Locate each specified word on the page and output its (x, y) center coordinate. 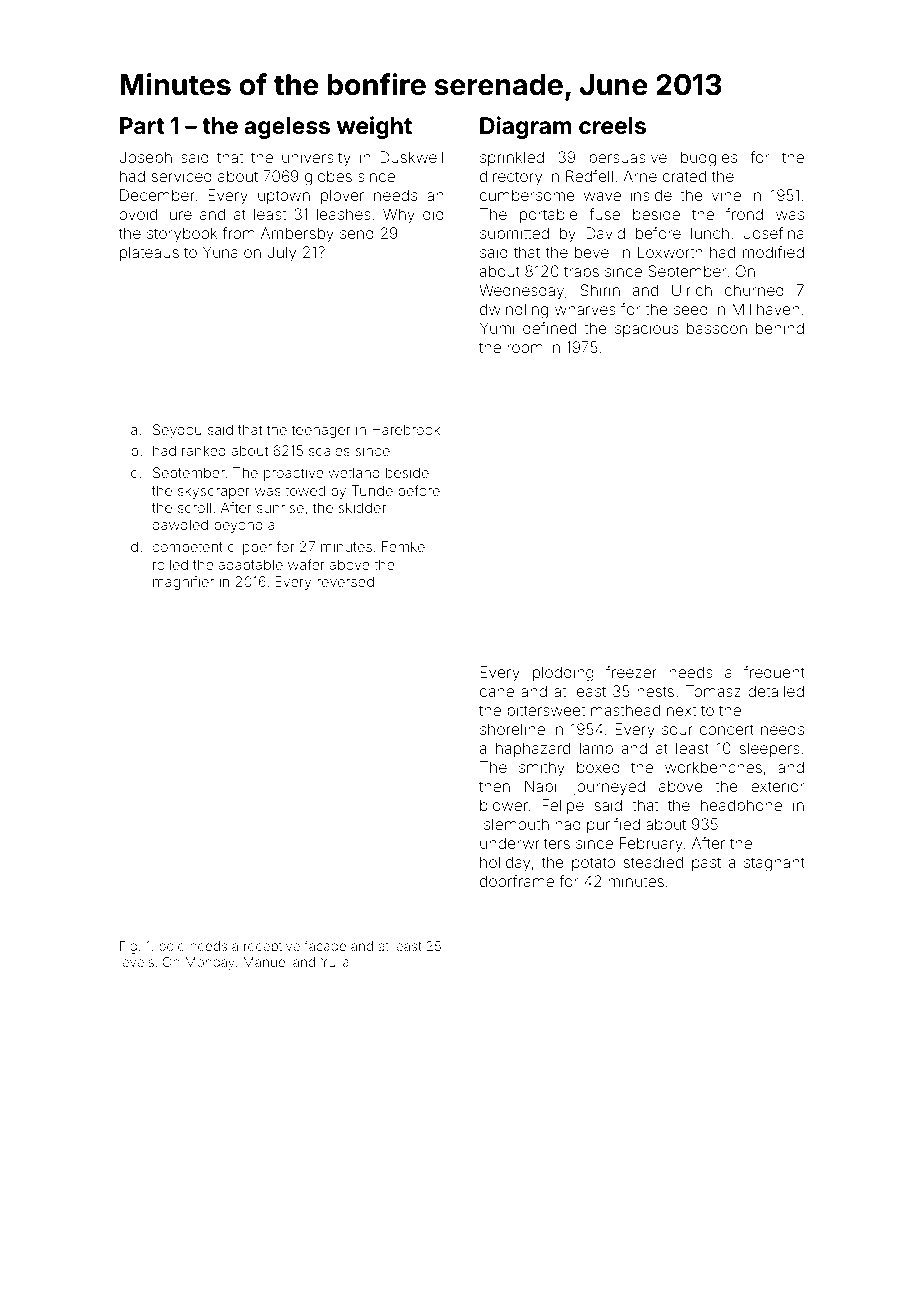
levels (137, 962)
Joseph (145, 158)
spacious (646, 329)
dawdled (180, 524)
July (281, 254)
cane (497, 692)
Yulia (334, 962)
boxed (598, 767)
